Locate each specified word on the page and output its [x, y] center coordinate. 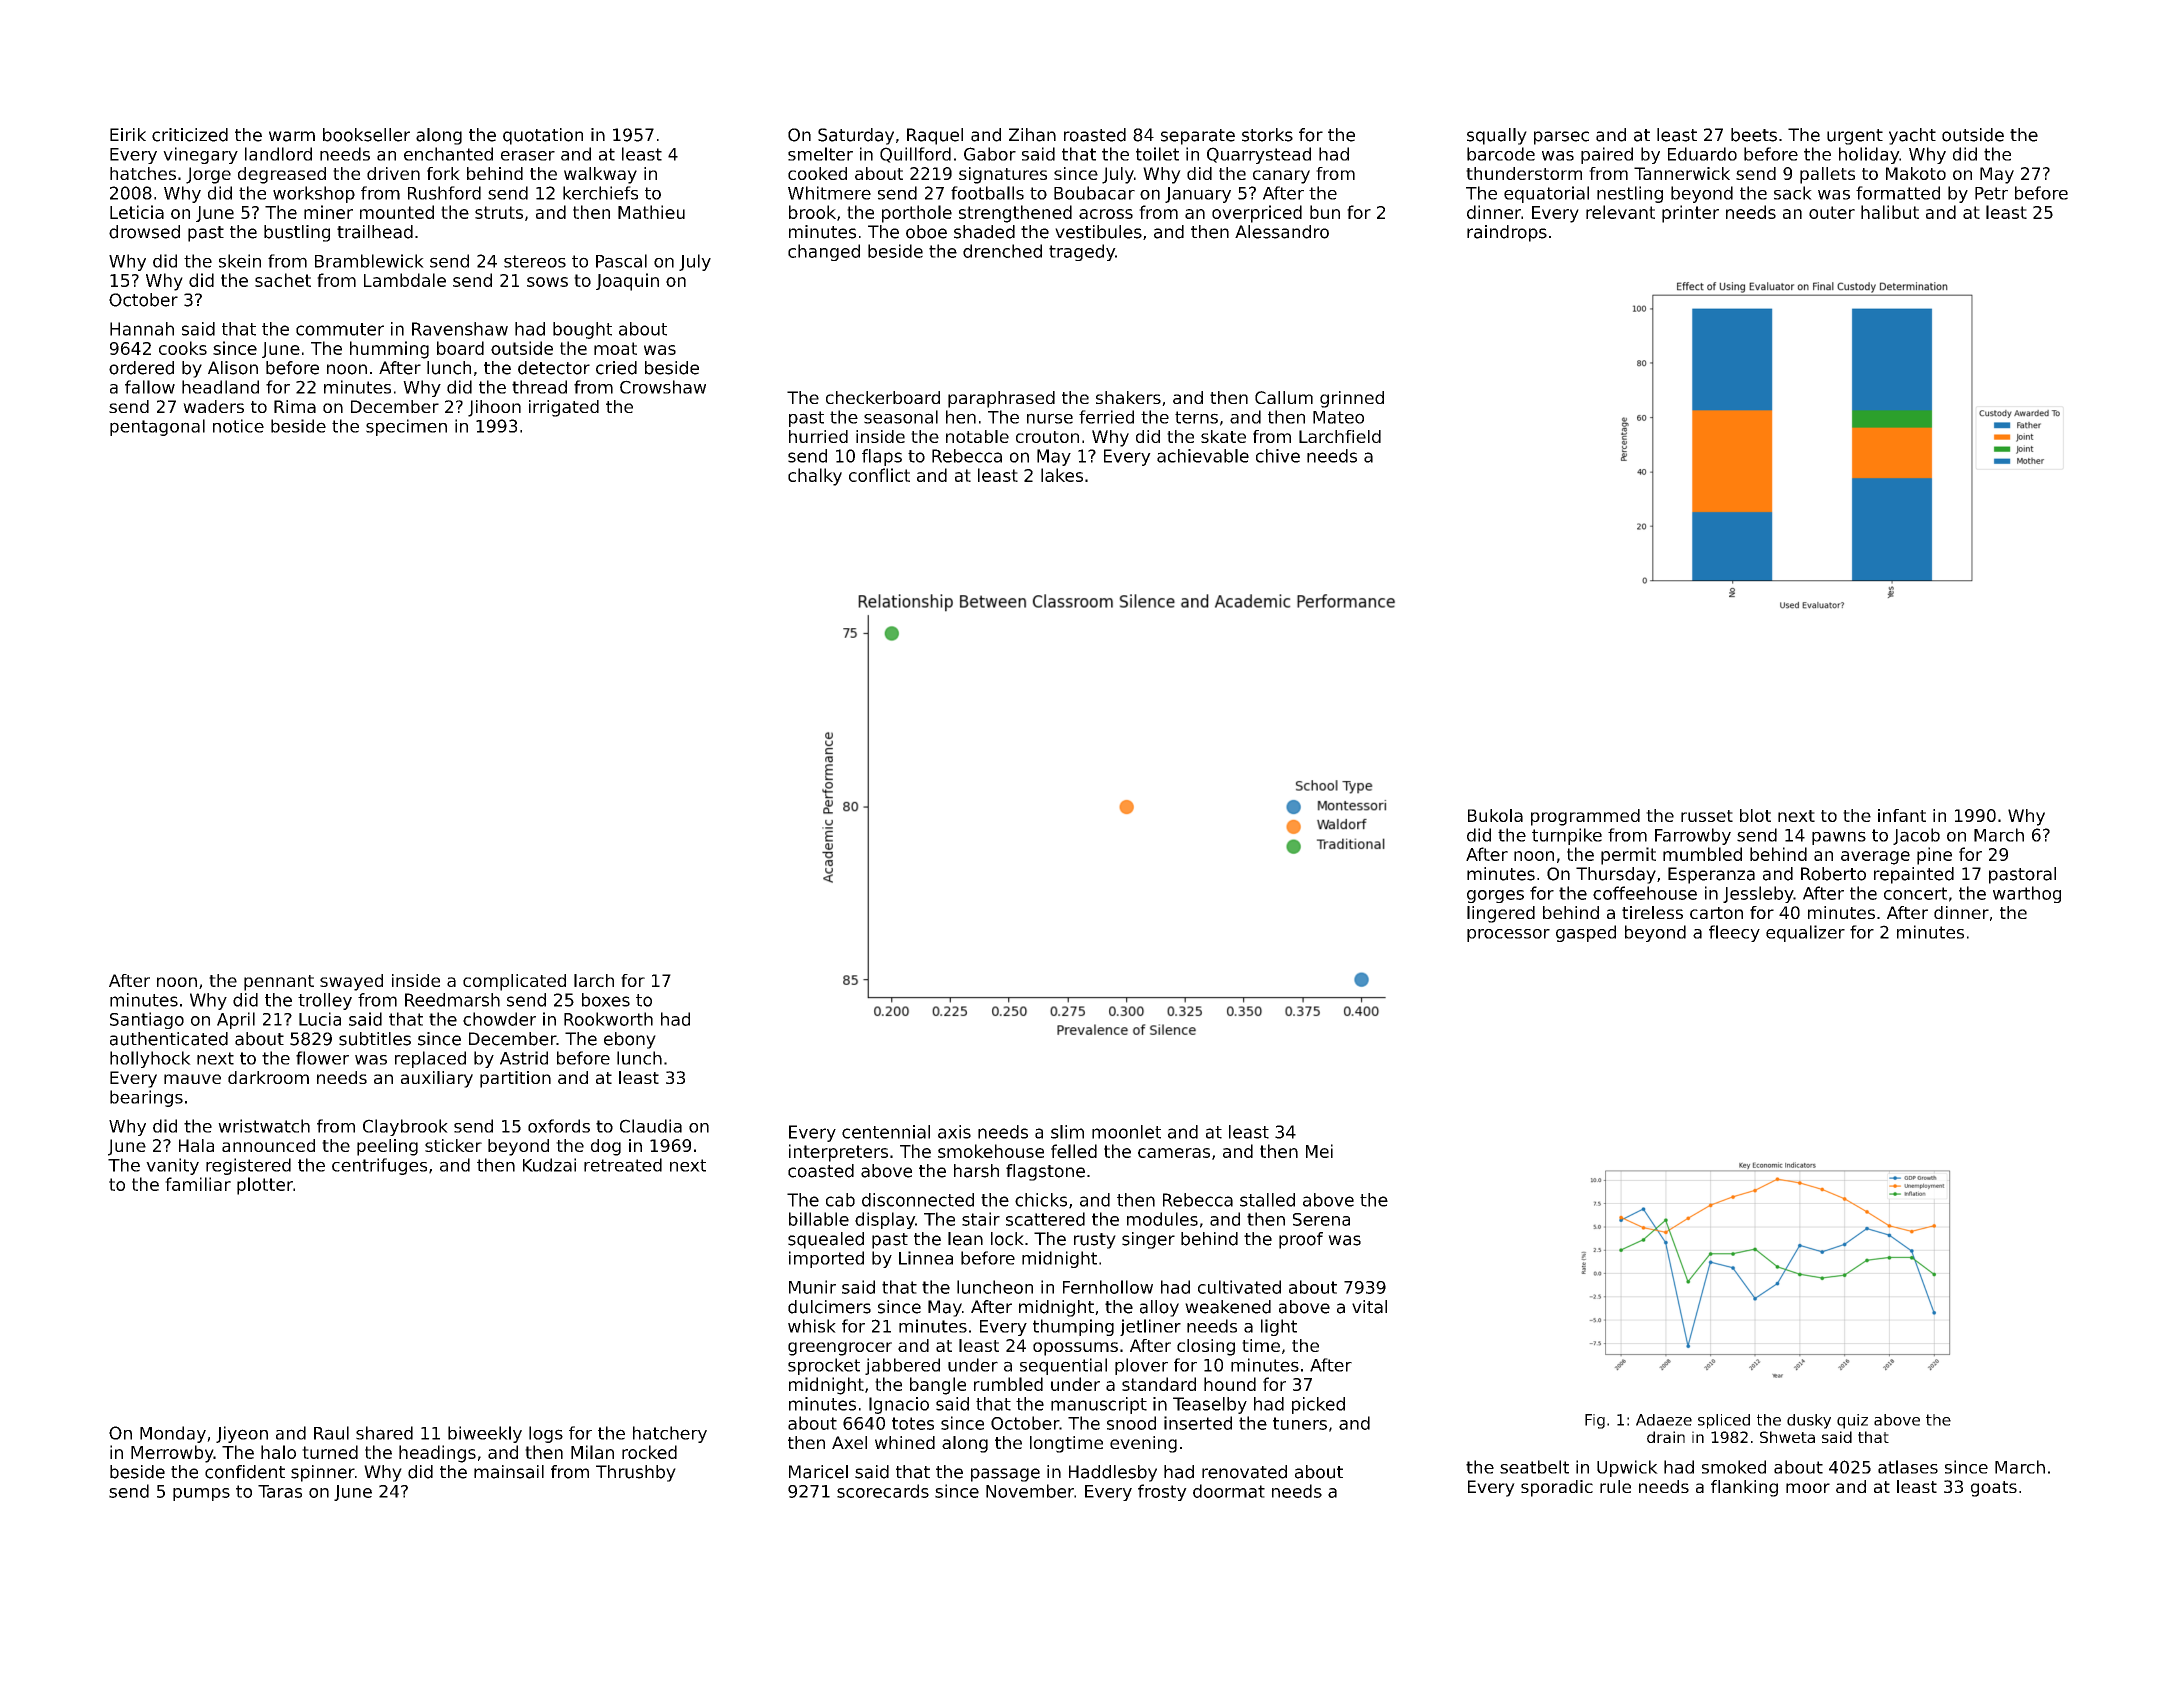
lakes [1062, 475]
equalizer [1805, 933]
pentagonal [157, 427]
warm [292, 136]
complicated [514, 982]
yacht [1912, 136]
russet [1707, 816]
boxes [606, 1000]
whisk [812, 1326]
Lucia [320, 1019]
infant [1902, 815]
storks [1267, 135]
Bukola [1495, 815]
